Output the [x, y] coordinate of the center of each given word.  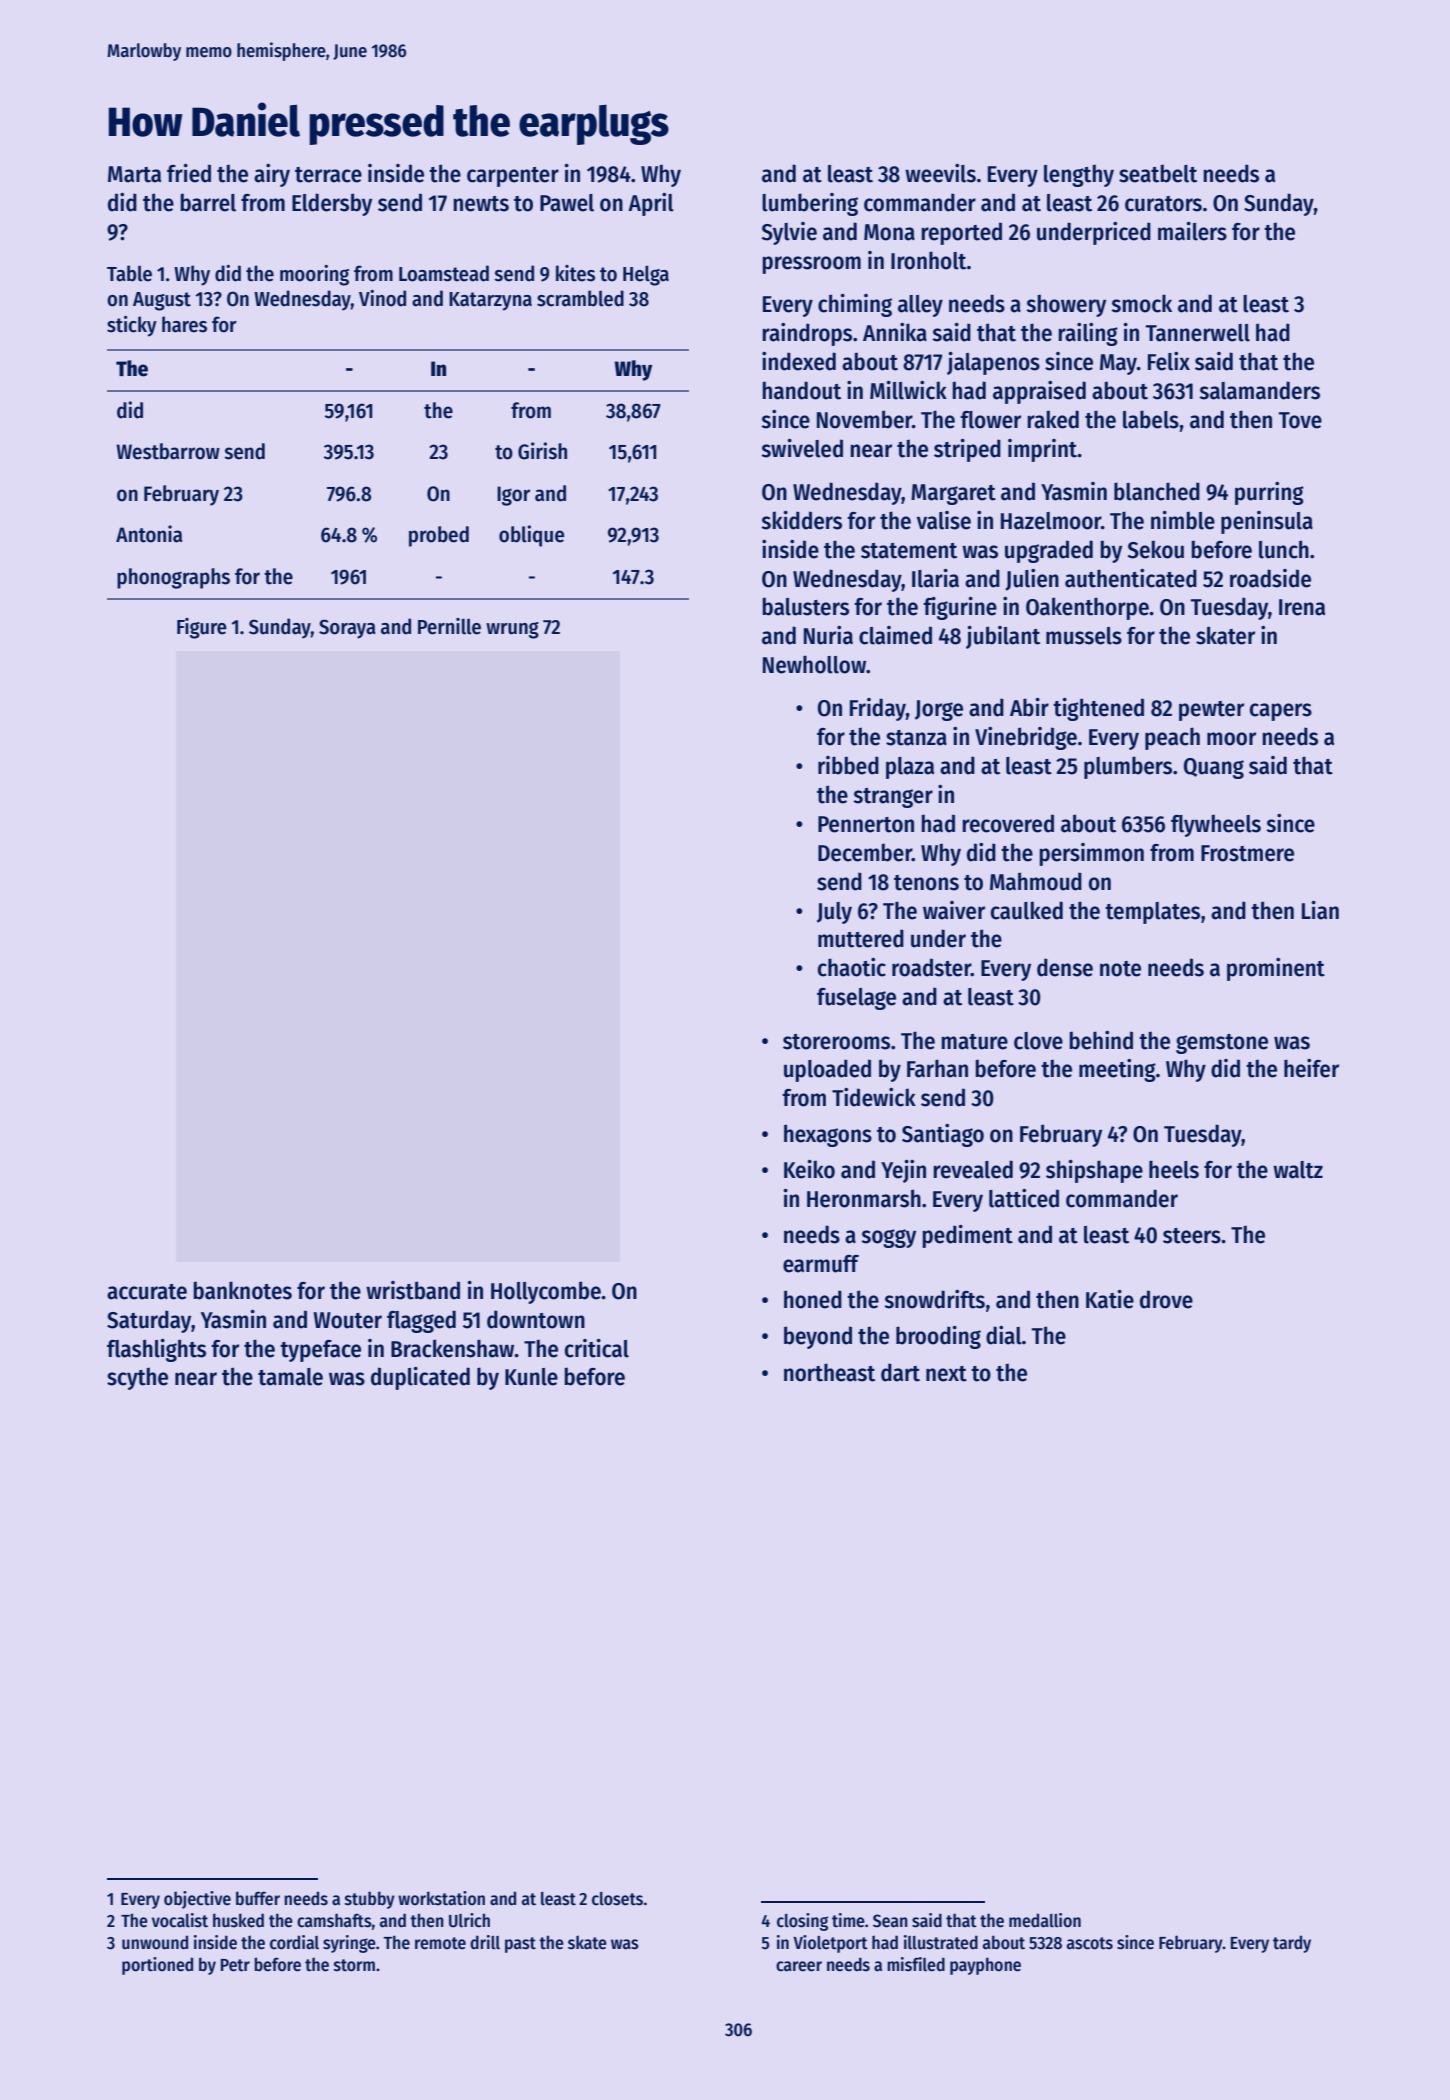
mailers [1192, 231]
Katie [1110, 1299]
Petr [235, 1965]
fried [189, 173]
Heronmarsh [864, 1198]
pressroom [811, 265]
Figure [202, 628]
